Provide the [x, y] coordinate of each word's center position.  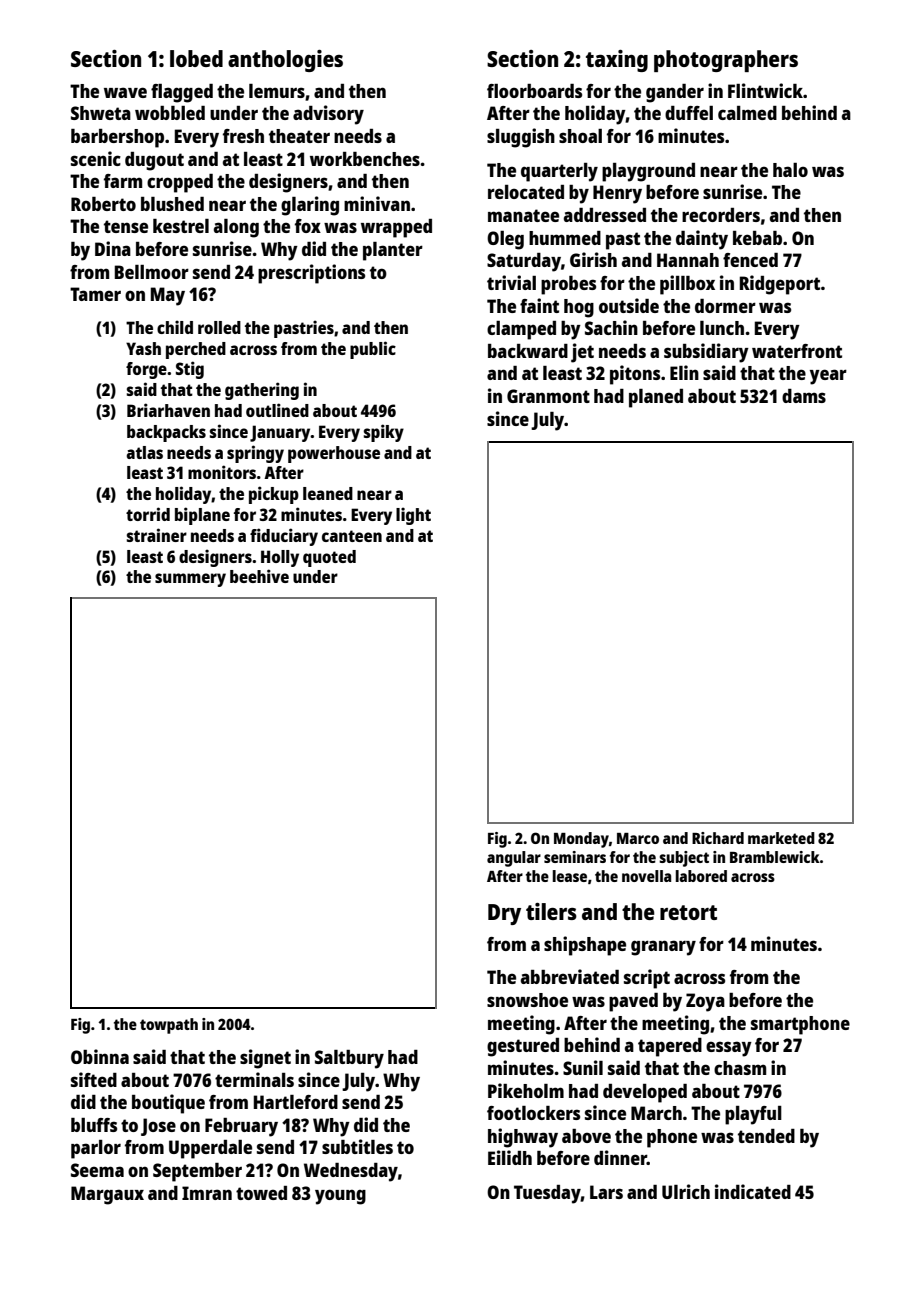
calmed [747, 113]
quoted [329, 558]
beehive [259, 576]
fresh [243, 136]
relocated [526, 192]
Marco [638, 838]
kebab [757, 238]
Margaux [107, 1195]
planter [393, 251]
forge [146, 370]
